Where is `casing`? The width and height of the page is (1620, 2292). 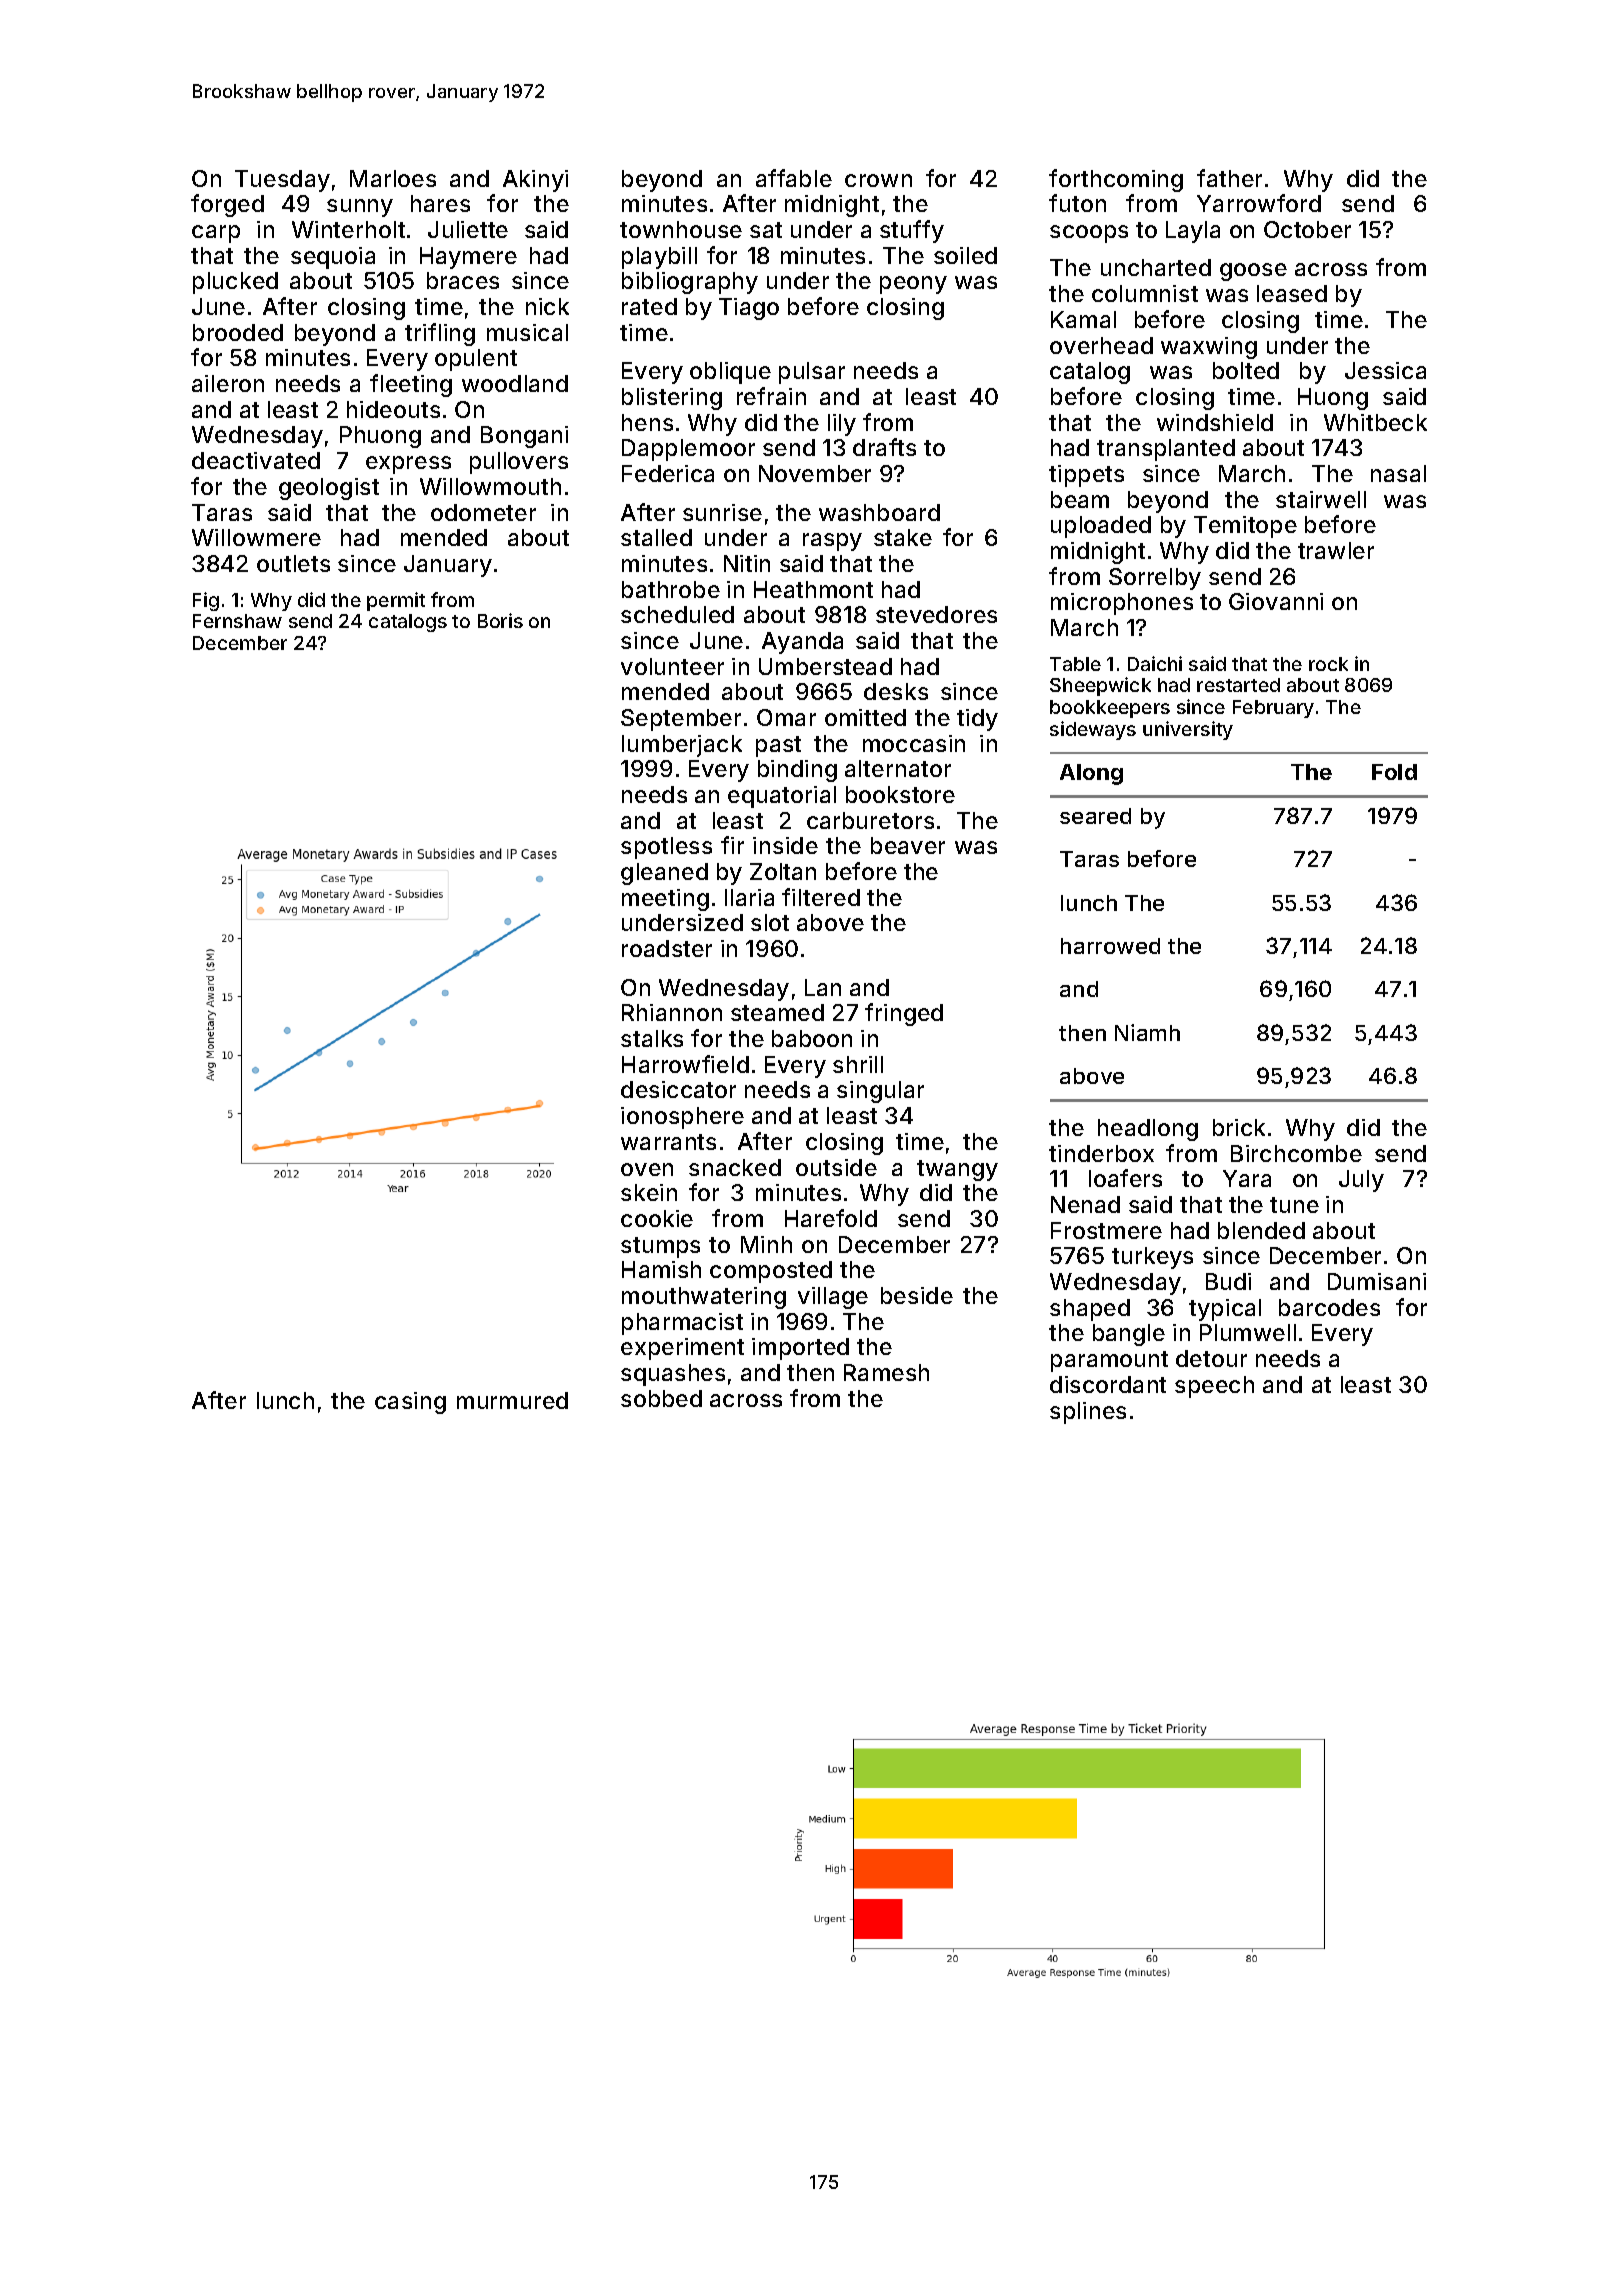 casing is located at coordinates (410, 1403).
